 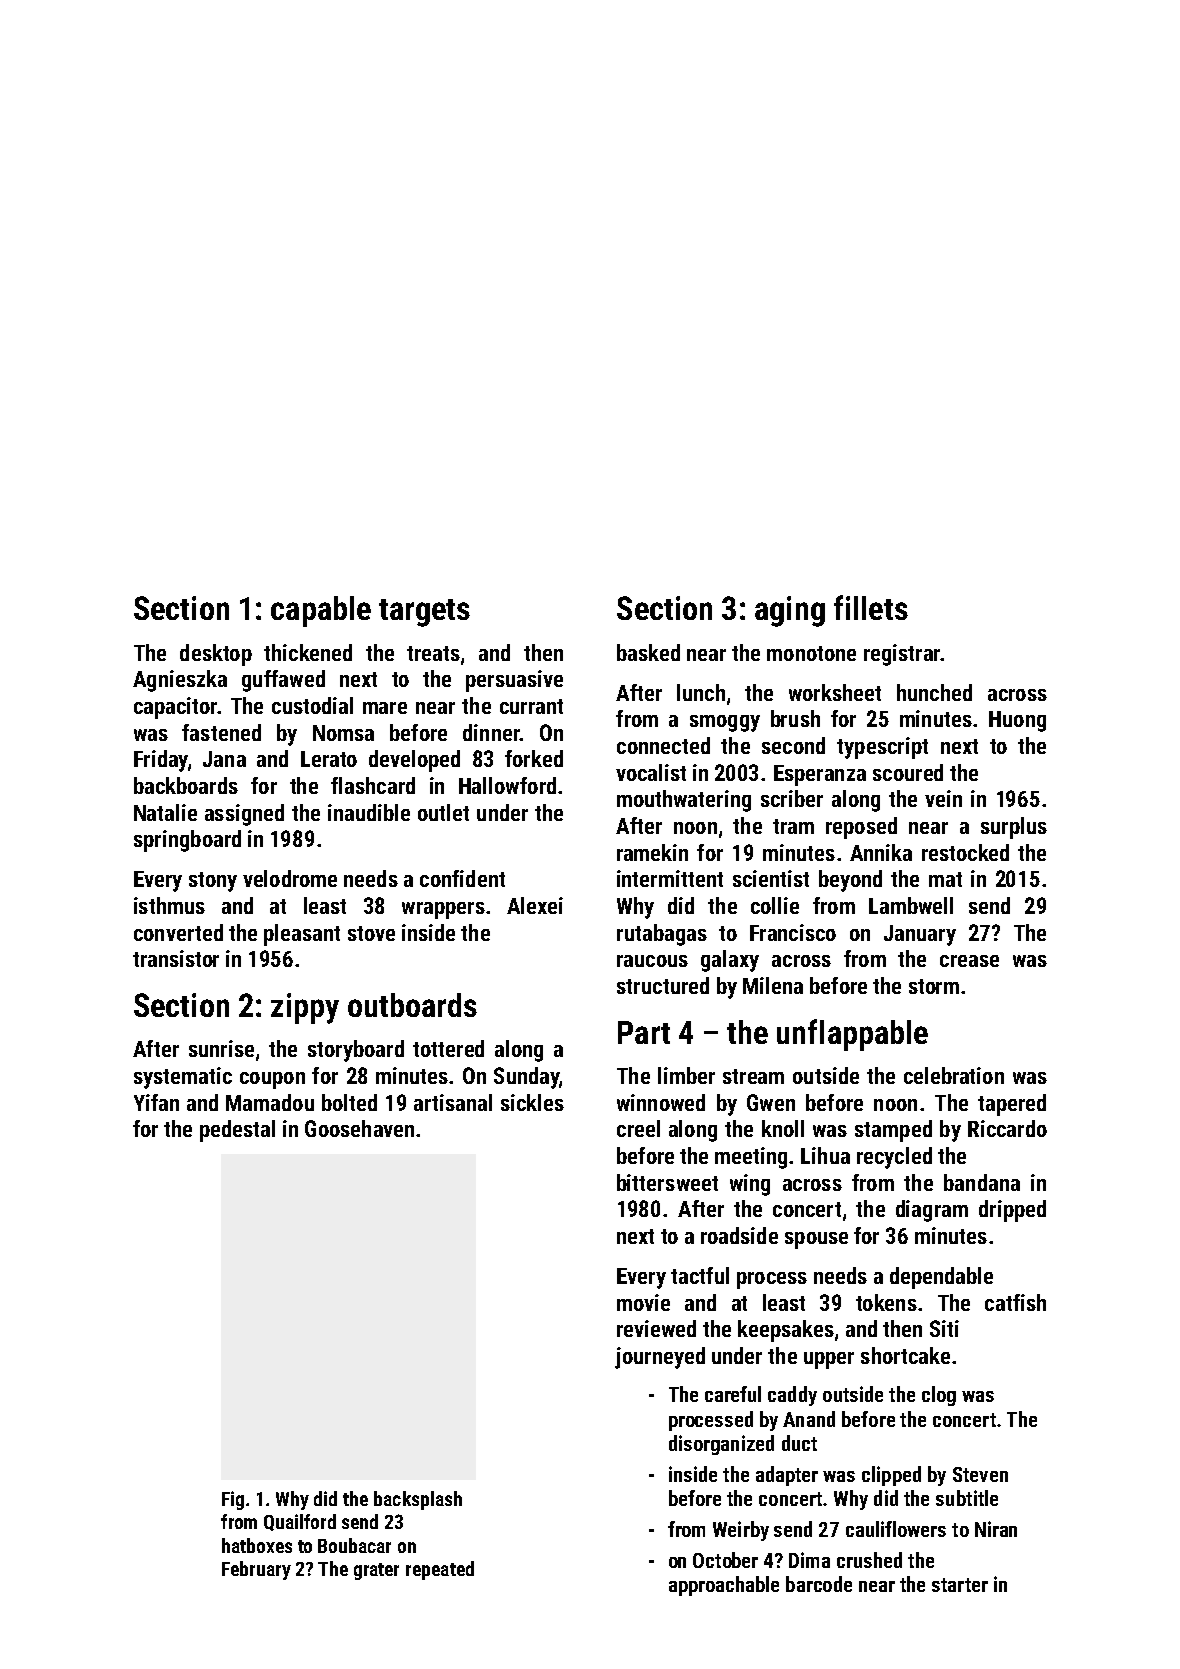 What do you see at coordinates (448, 1048) in the document?
I see `tottered` at bounding box center [448, 1048].
